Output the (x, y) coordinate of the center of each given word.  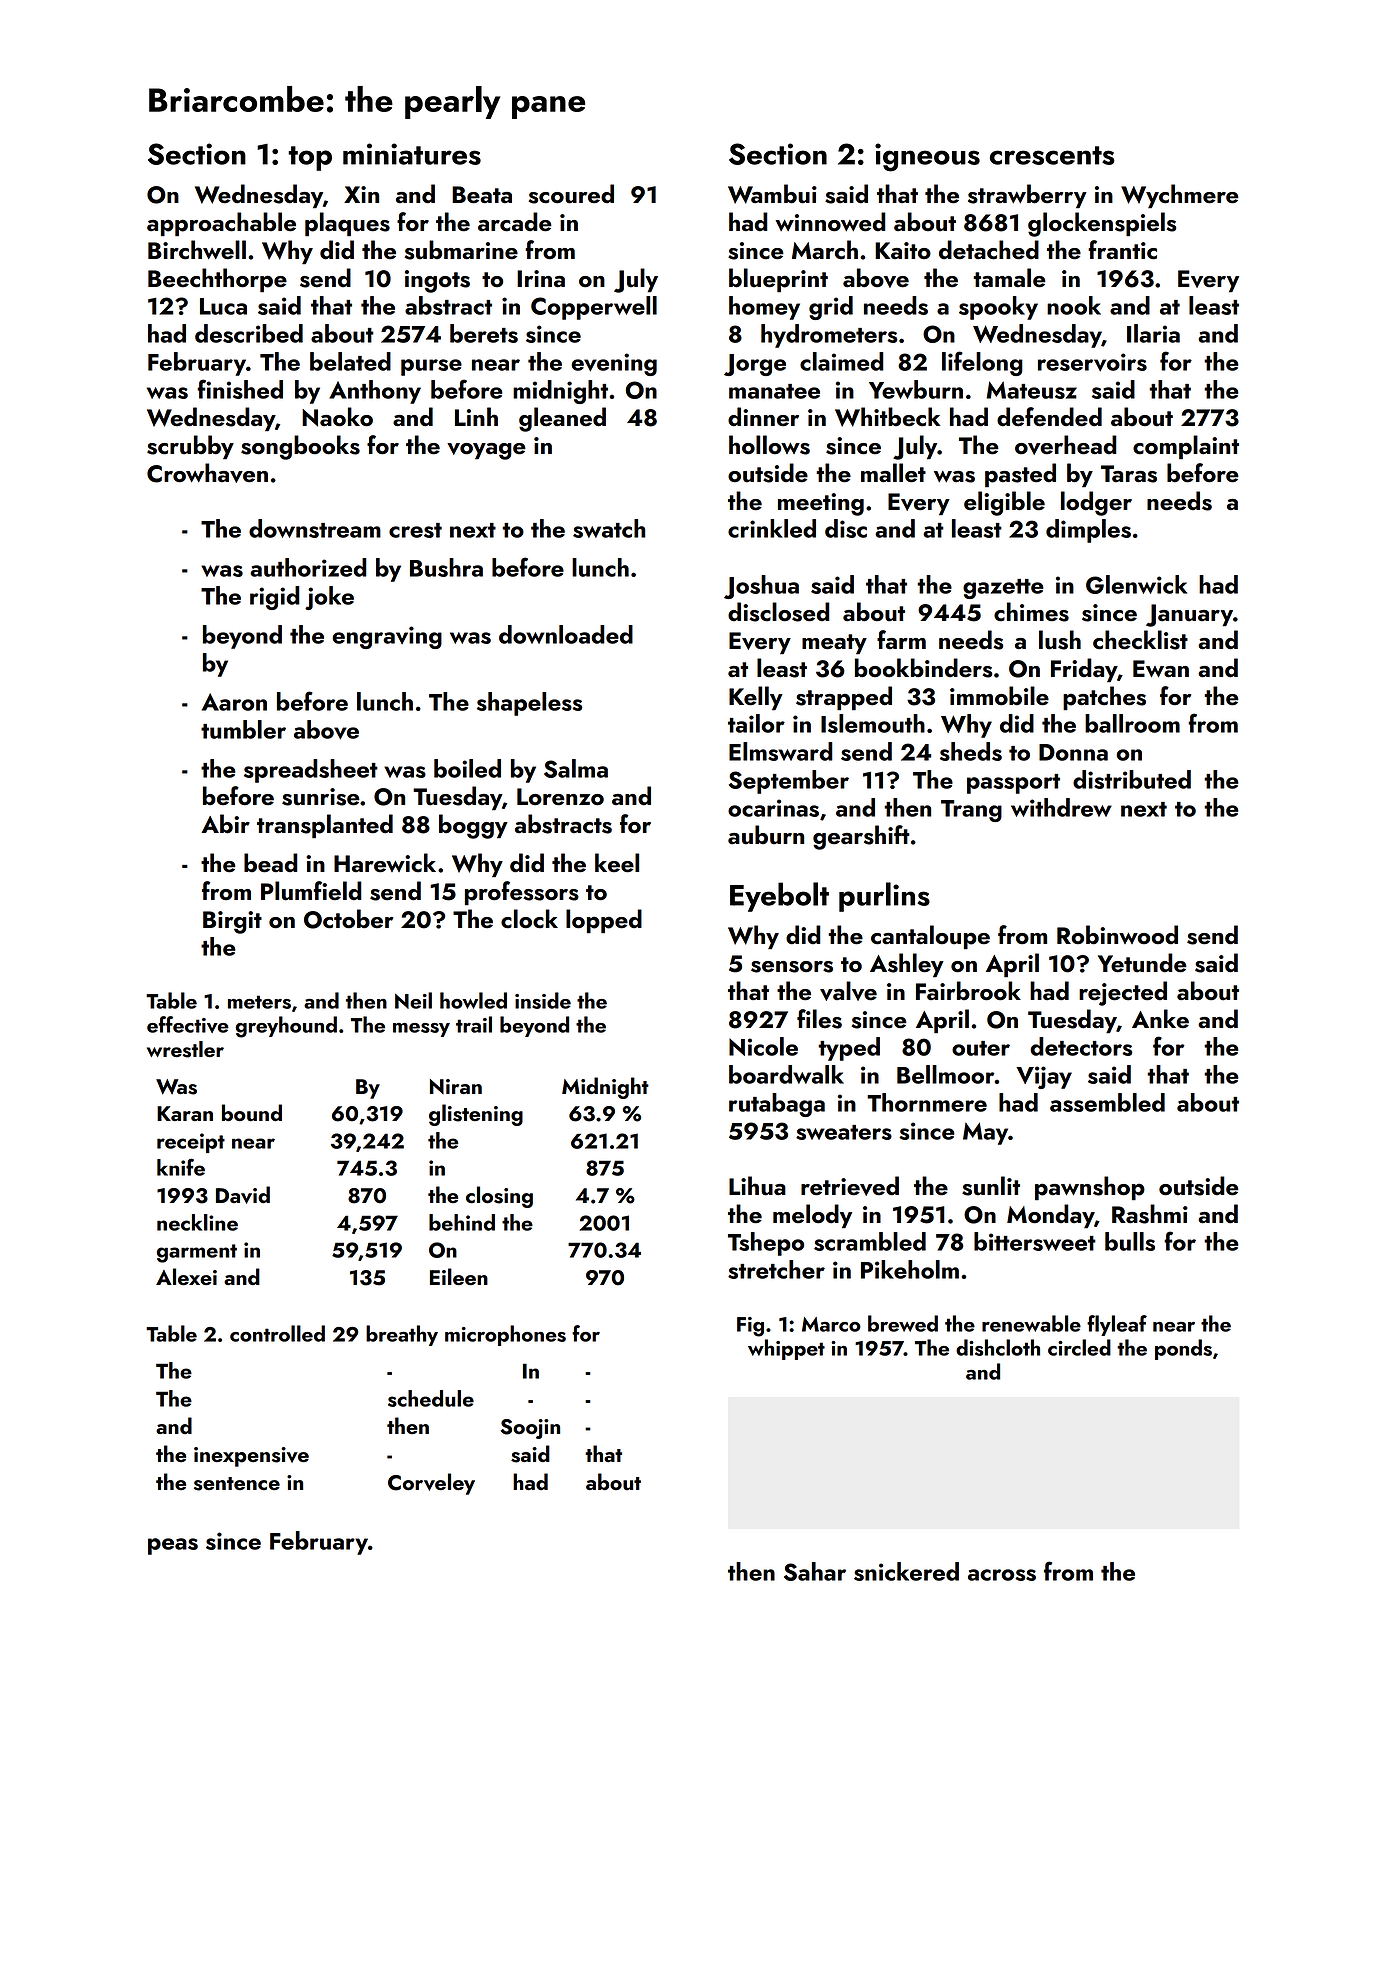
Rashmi (1150, 1214)
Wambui (772, 194)
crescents (1052, 155)
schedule (431, 1398)
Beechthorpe (217, 280)
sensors (792, 967)
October (348, 919)
